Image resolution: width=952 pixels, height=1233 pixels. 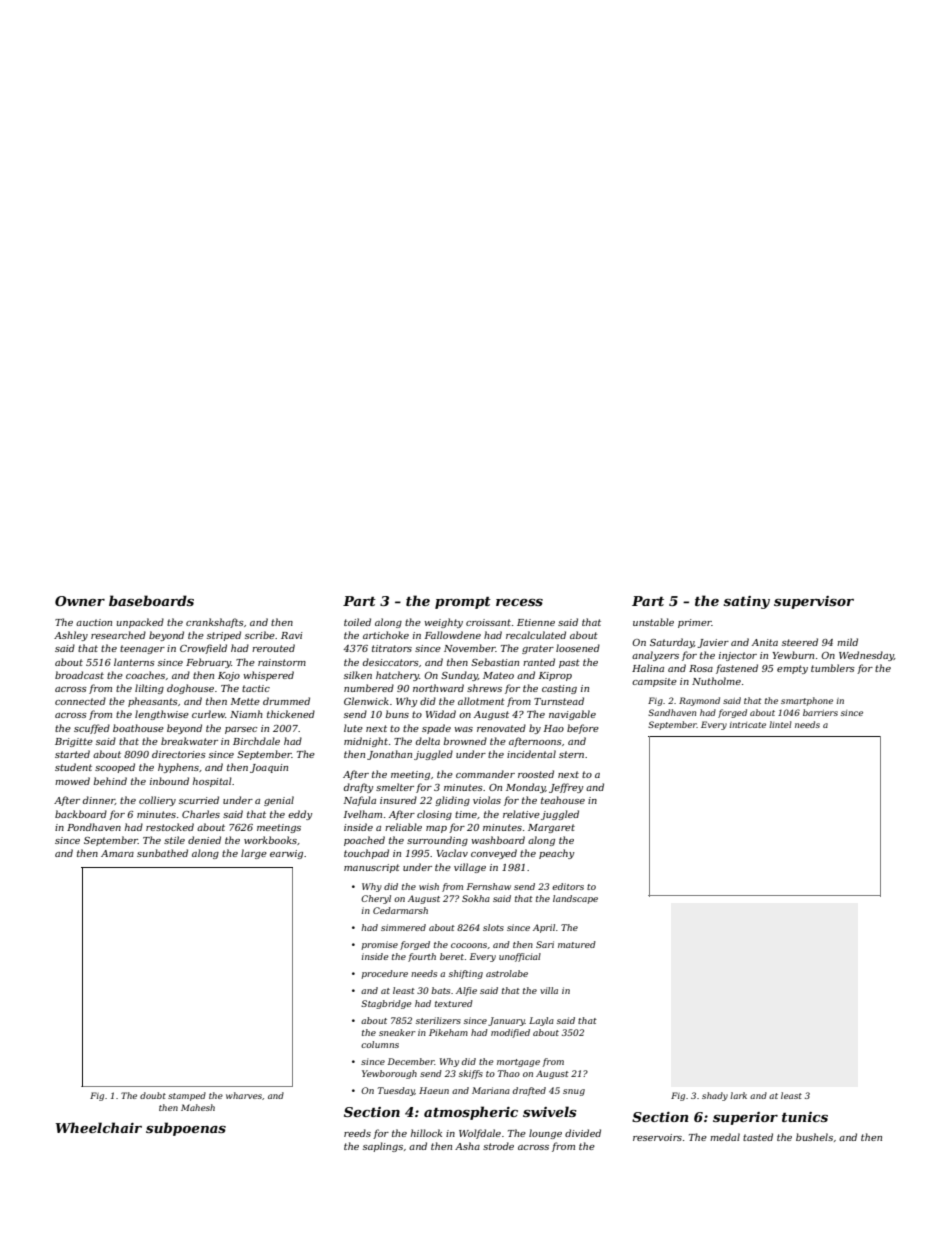 What do you see at coordinates (244, 1095) in the document?
I see `wharves` at bounding box center [244, 1095].
